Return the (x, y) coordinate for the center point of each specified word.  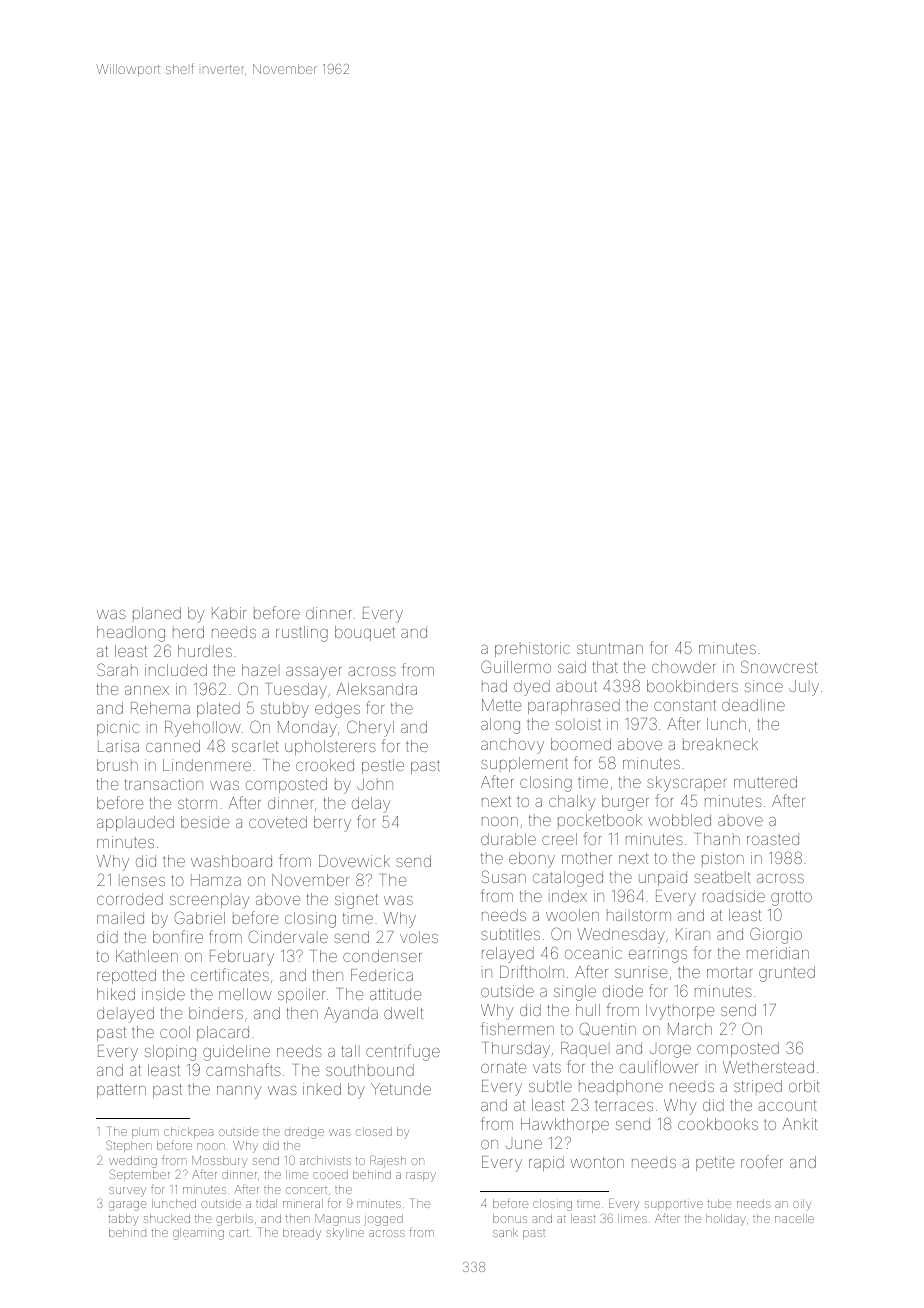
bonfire (178, 936)
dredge (304, 1133)
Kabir (229, 613)
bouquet (365, 633)
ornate (504, 1067)
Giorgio (776, 935)
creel (559, 839)
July (804, 688)
